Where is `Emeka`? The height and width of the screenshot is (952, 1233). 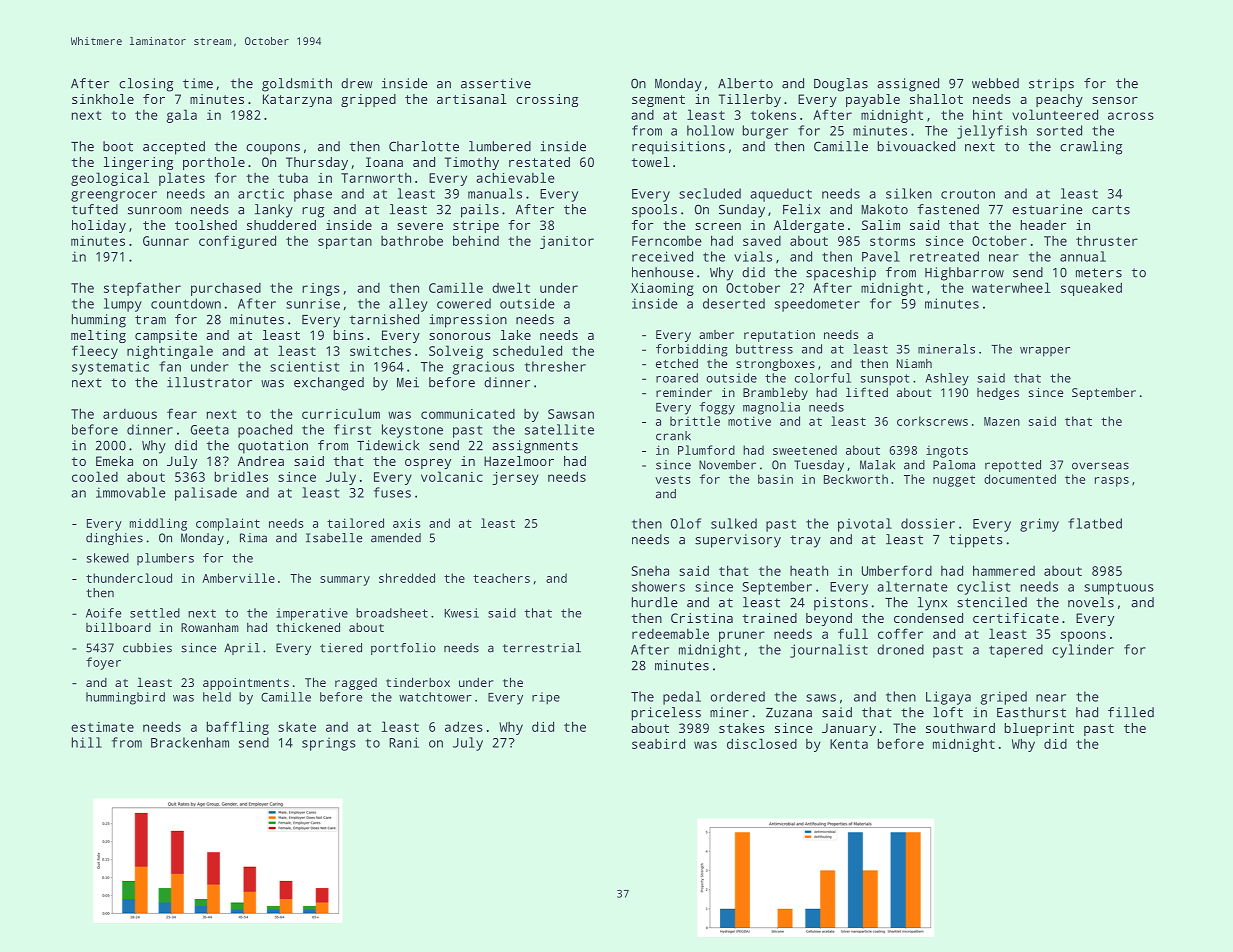 Emeka is located at coordinates (114, 461).
